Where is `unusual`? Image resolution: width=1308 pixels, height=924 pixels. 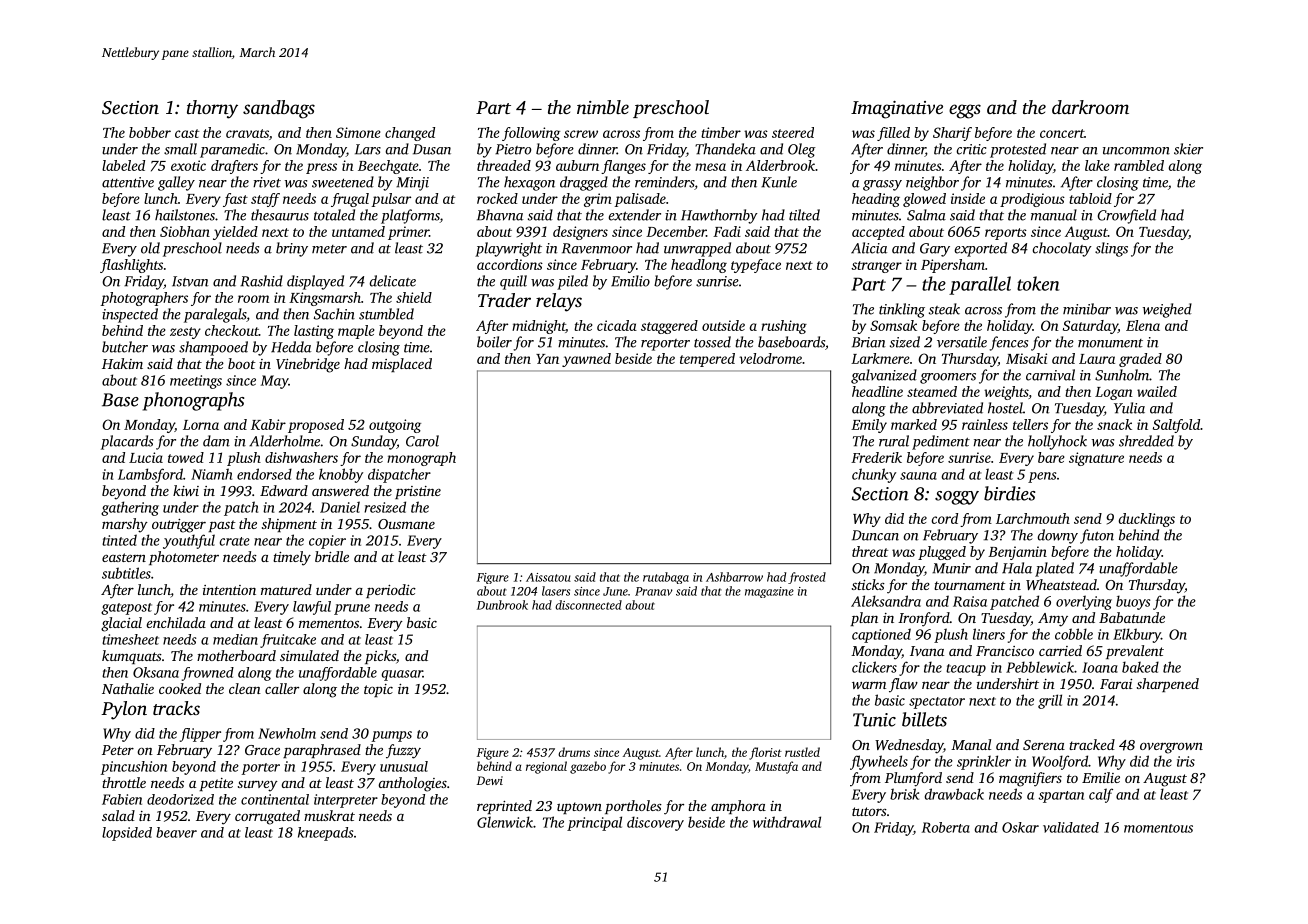
unusual is located at coordinates (404, 766).
